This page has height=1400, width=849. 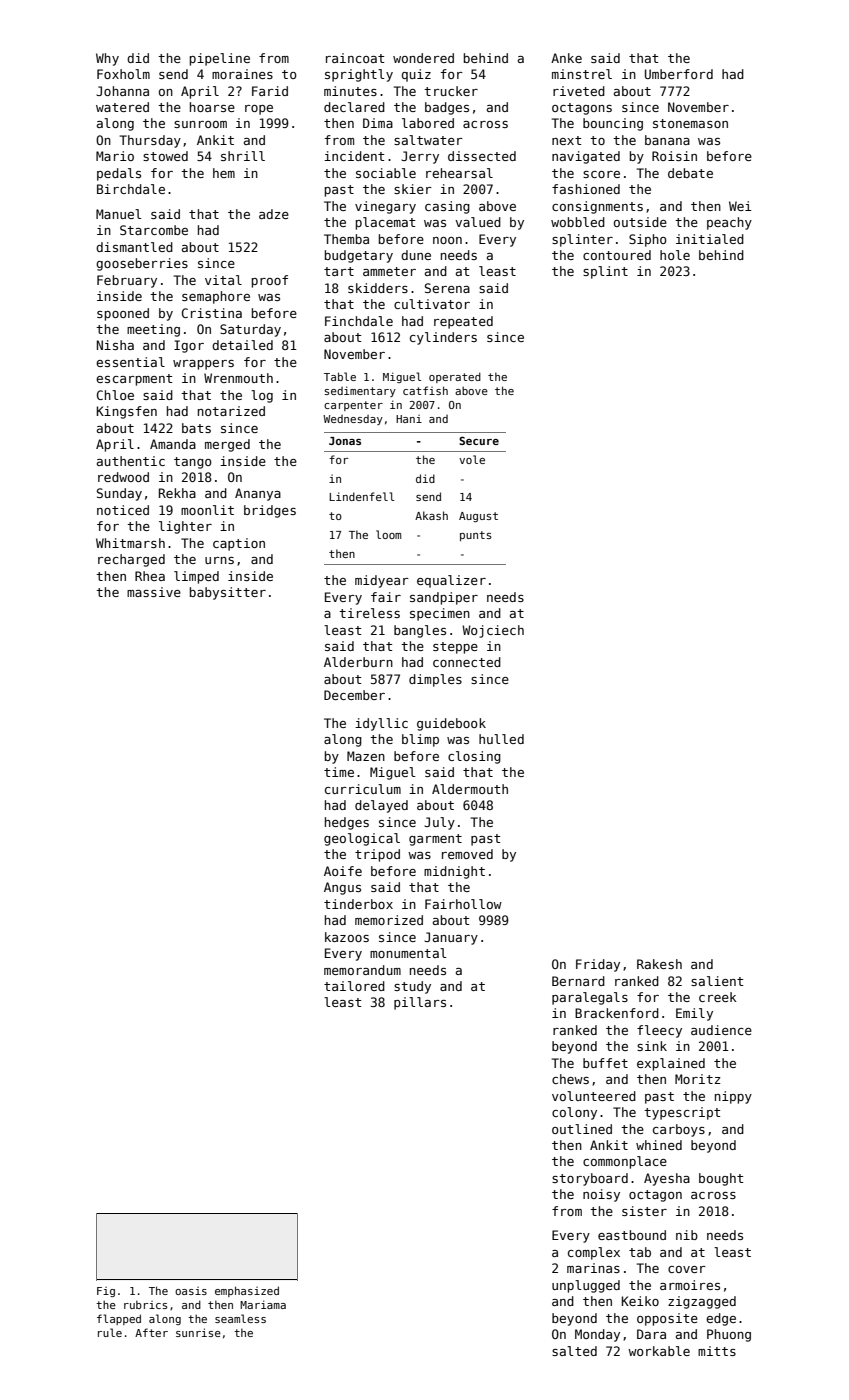 I want to click on Lindenfell, so click(x=362, y=496).
